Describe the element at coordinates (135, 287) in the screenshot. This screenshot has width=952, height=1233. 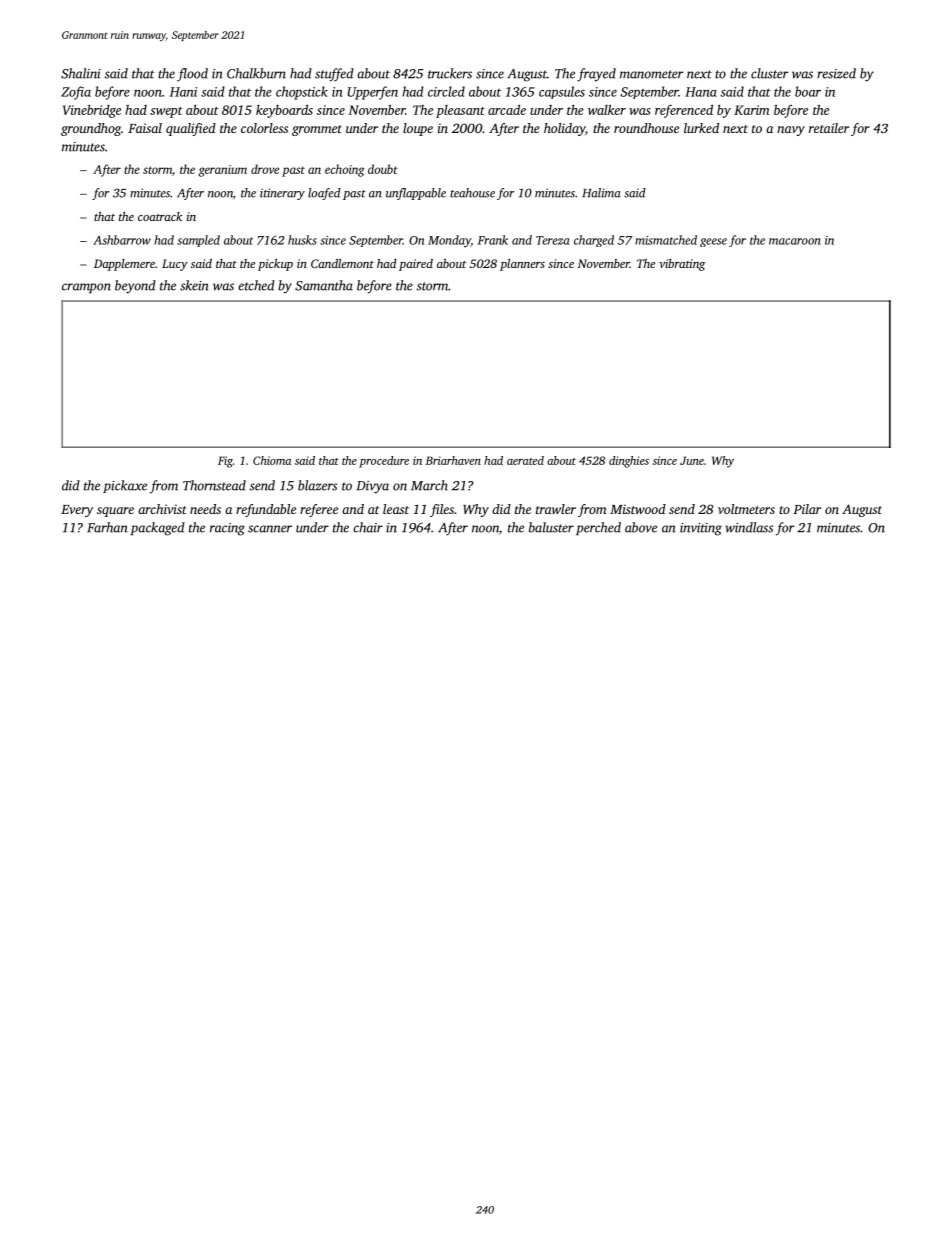
I see `beyond` at that location.
